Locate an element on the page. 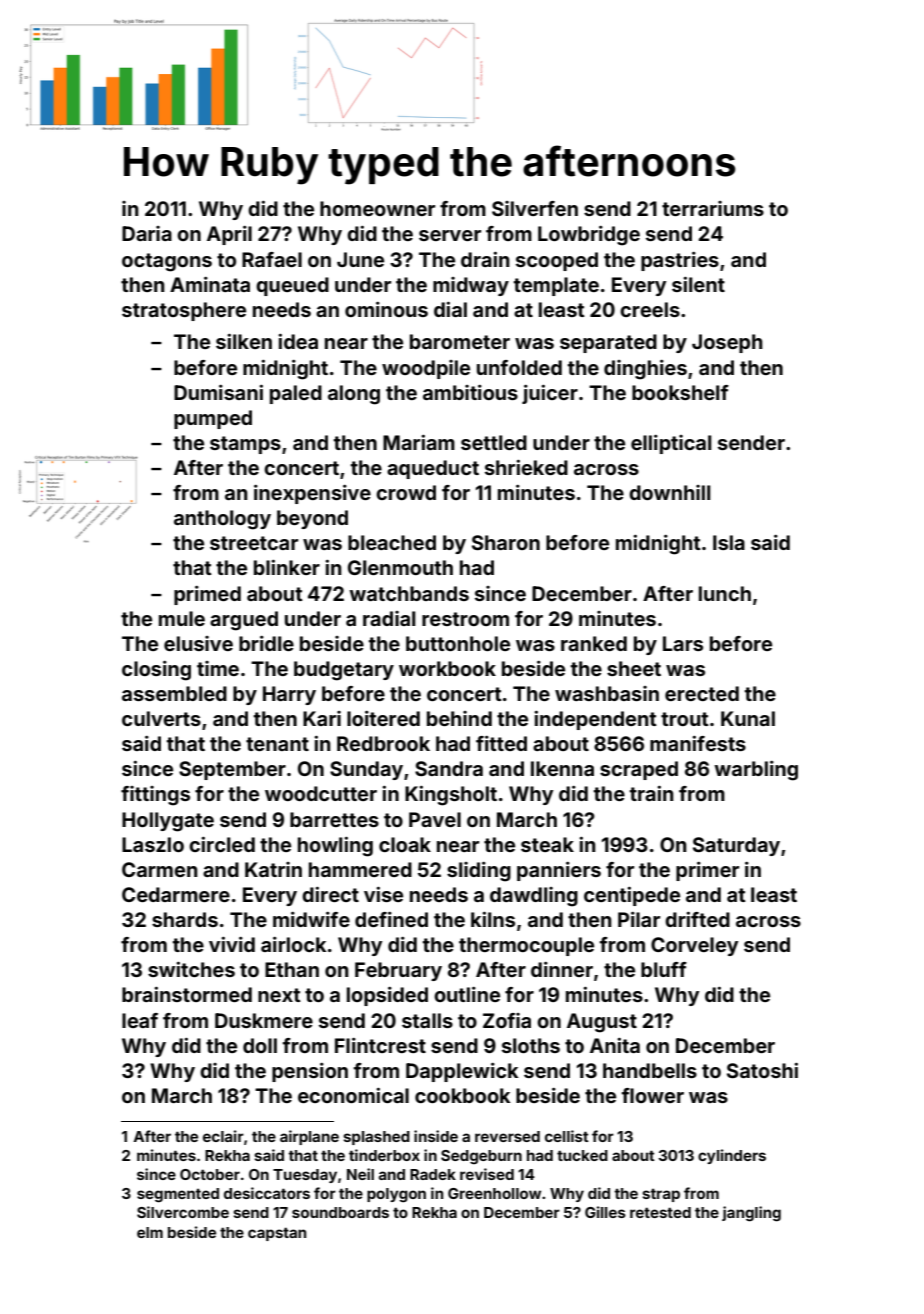 The width and height of the document is (924, 1314). stratosphere is located at coordinates (184, 311).
